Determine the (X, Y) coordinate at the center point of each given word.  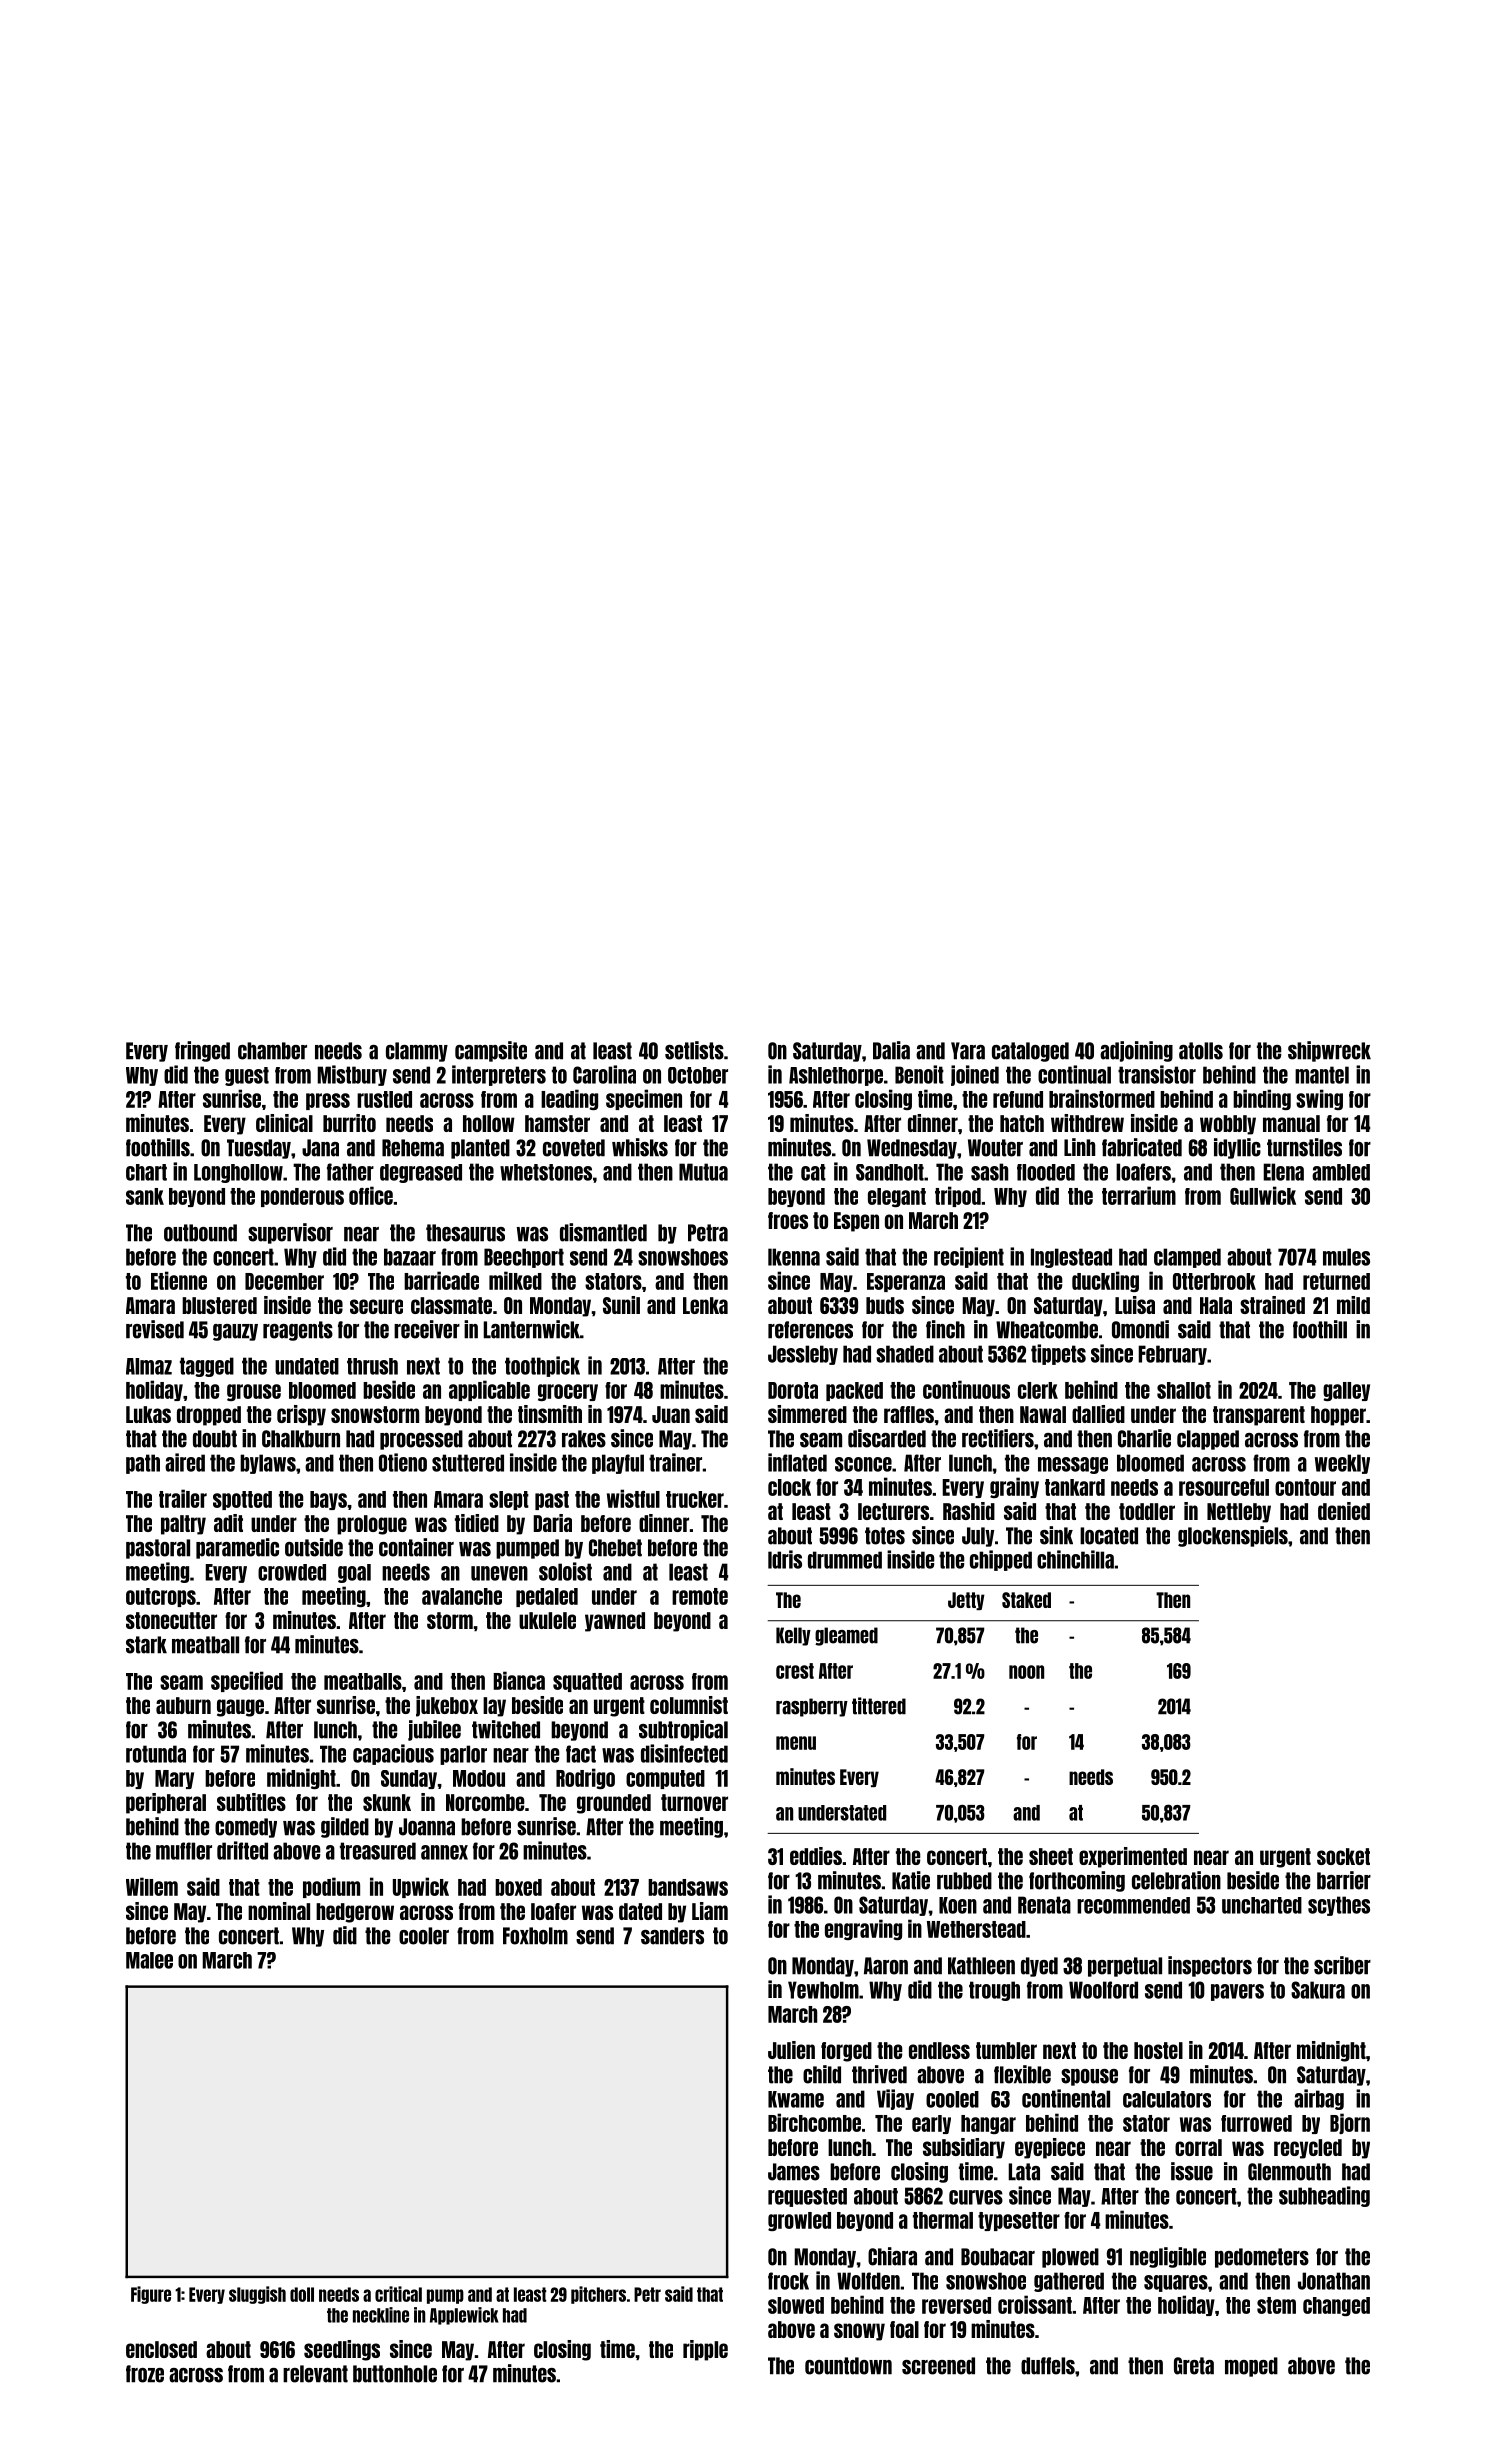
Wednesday (912, 1149)
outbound (200, 1233)
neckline (381, 2315)
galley (1346, 1391)
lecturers (893, 1511)
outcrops (161, 1597)
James (794, 2172)
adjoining (1136, 1051)
